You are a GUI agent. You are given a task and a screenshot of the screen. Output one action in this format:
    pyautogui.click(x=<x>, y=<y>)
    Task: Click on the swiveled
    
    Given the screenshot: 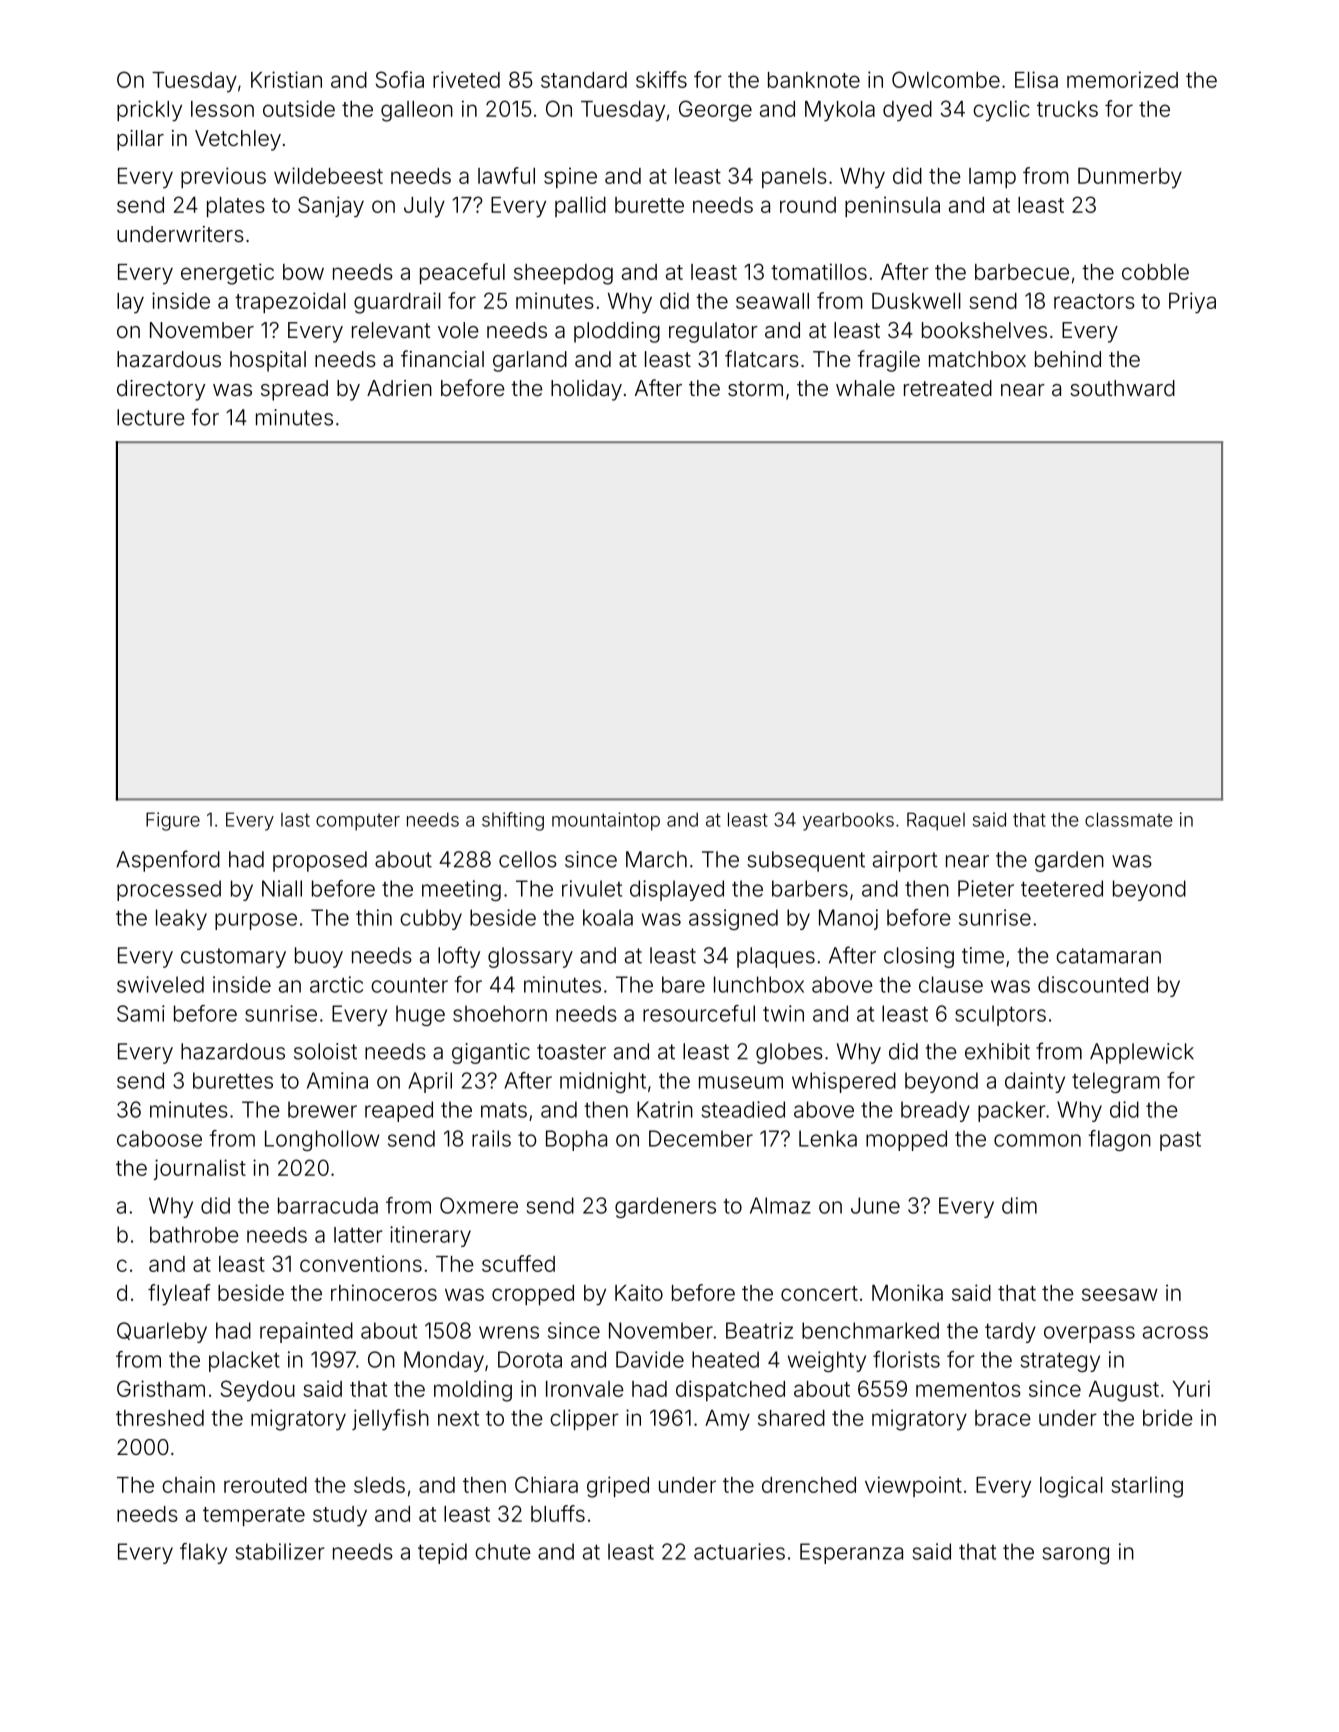 What is the action you would take?
    pyautogui.click(x=160, y=984)
